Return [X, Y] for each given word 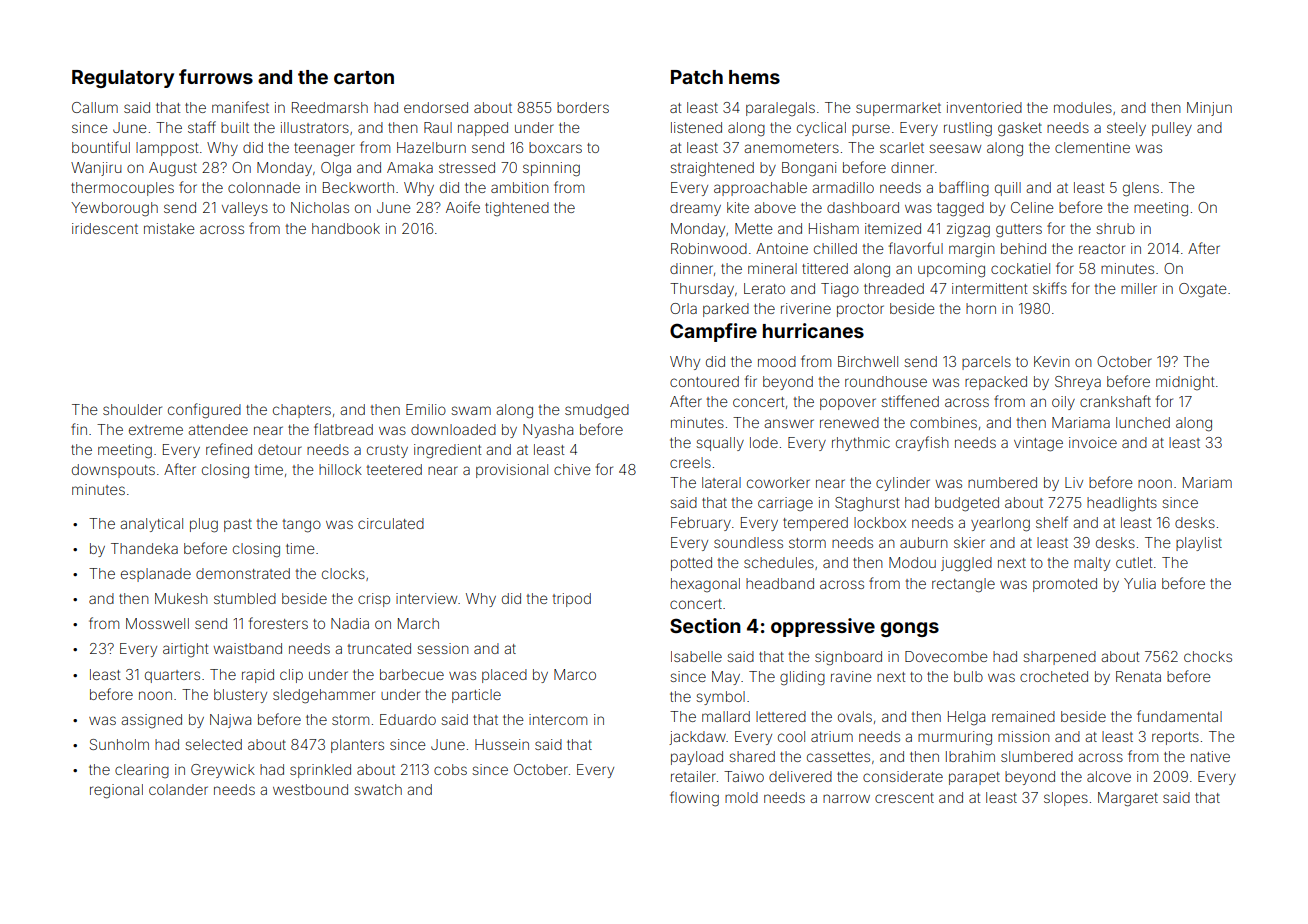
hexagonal [705, 585]
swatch [378, 789]
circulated [391, 523]
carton [364, 77]
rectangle [963, 585]
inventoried [984, 107]
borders [583, 107]
